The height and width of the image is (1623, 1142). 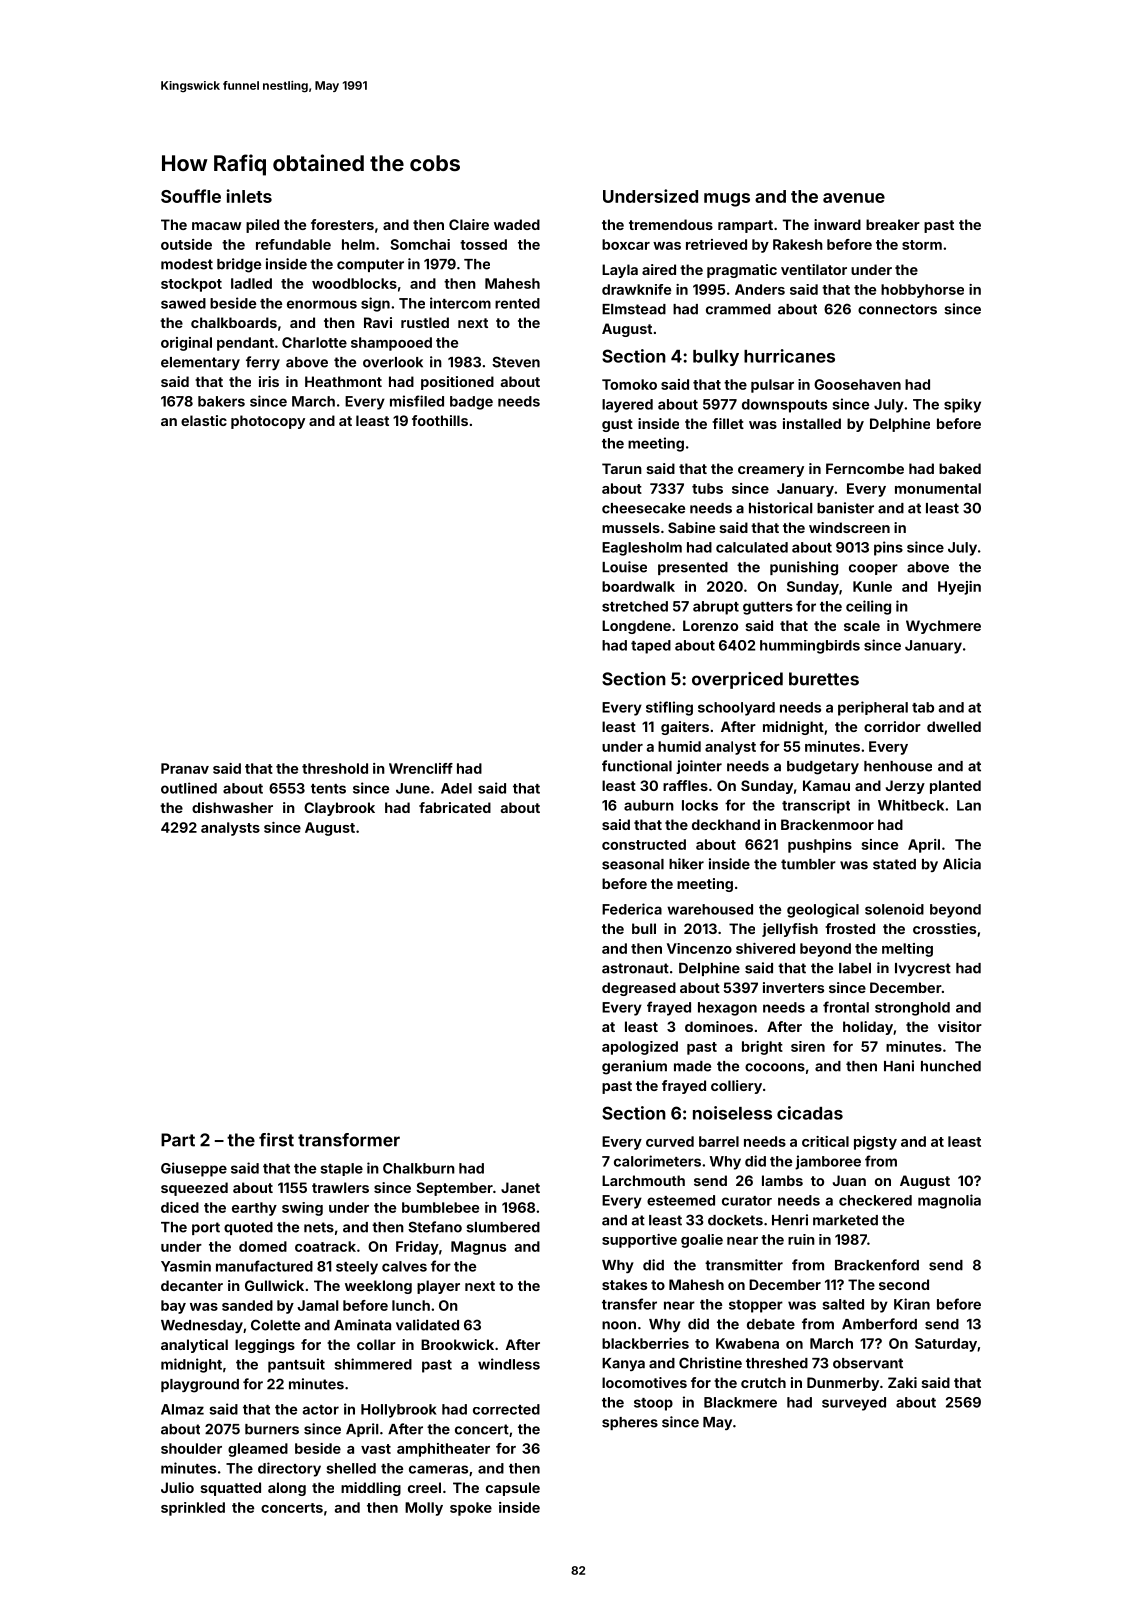 I want to click on inlets, so click(x=249, y=196).
